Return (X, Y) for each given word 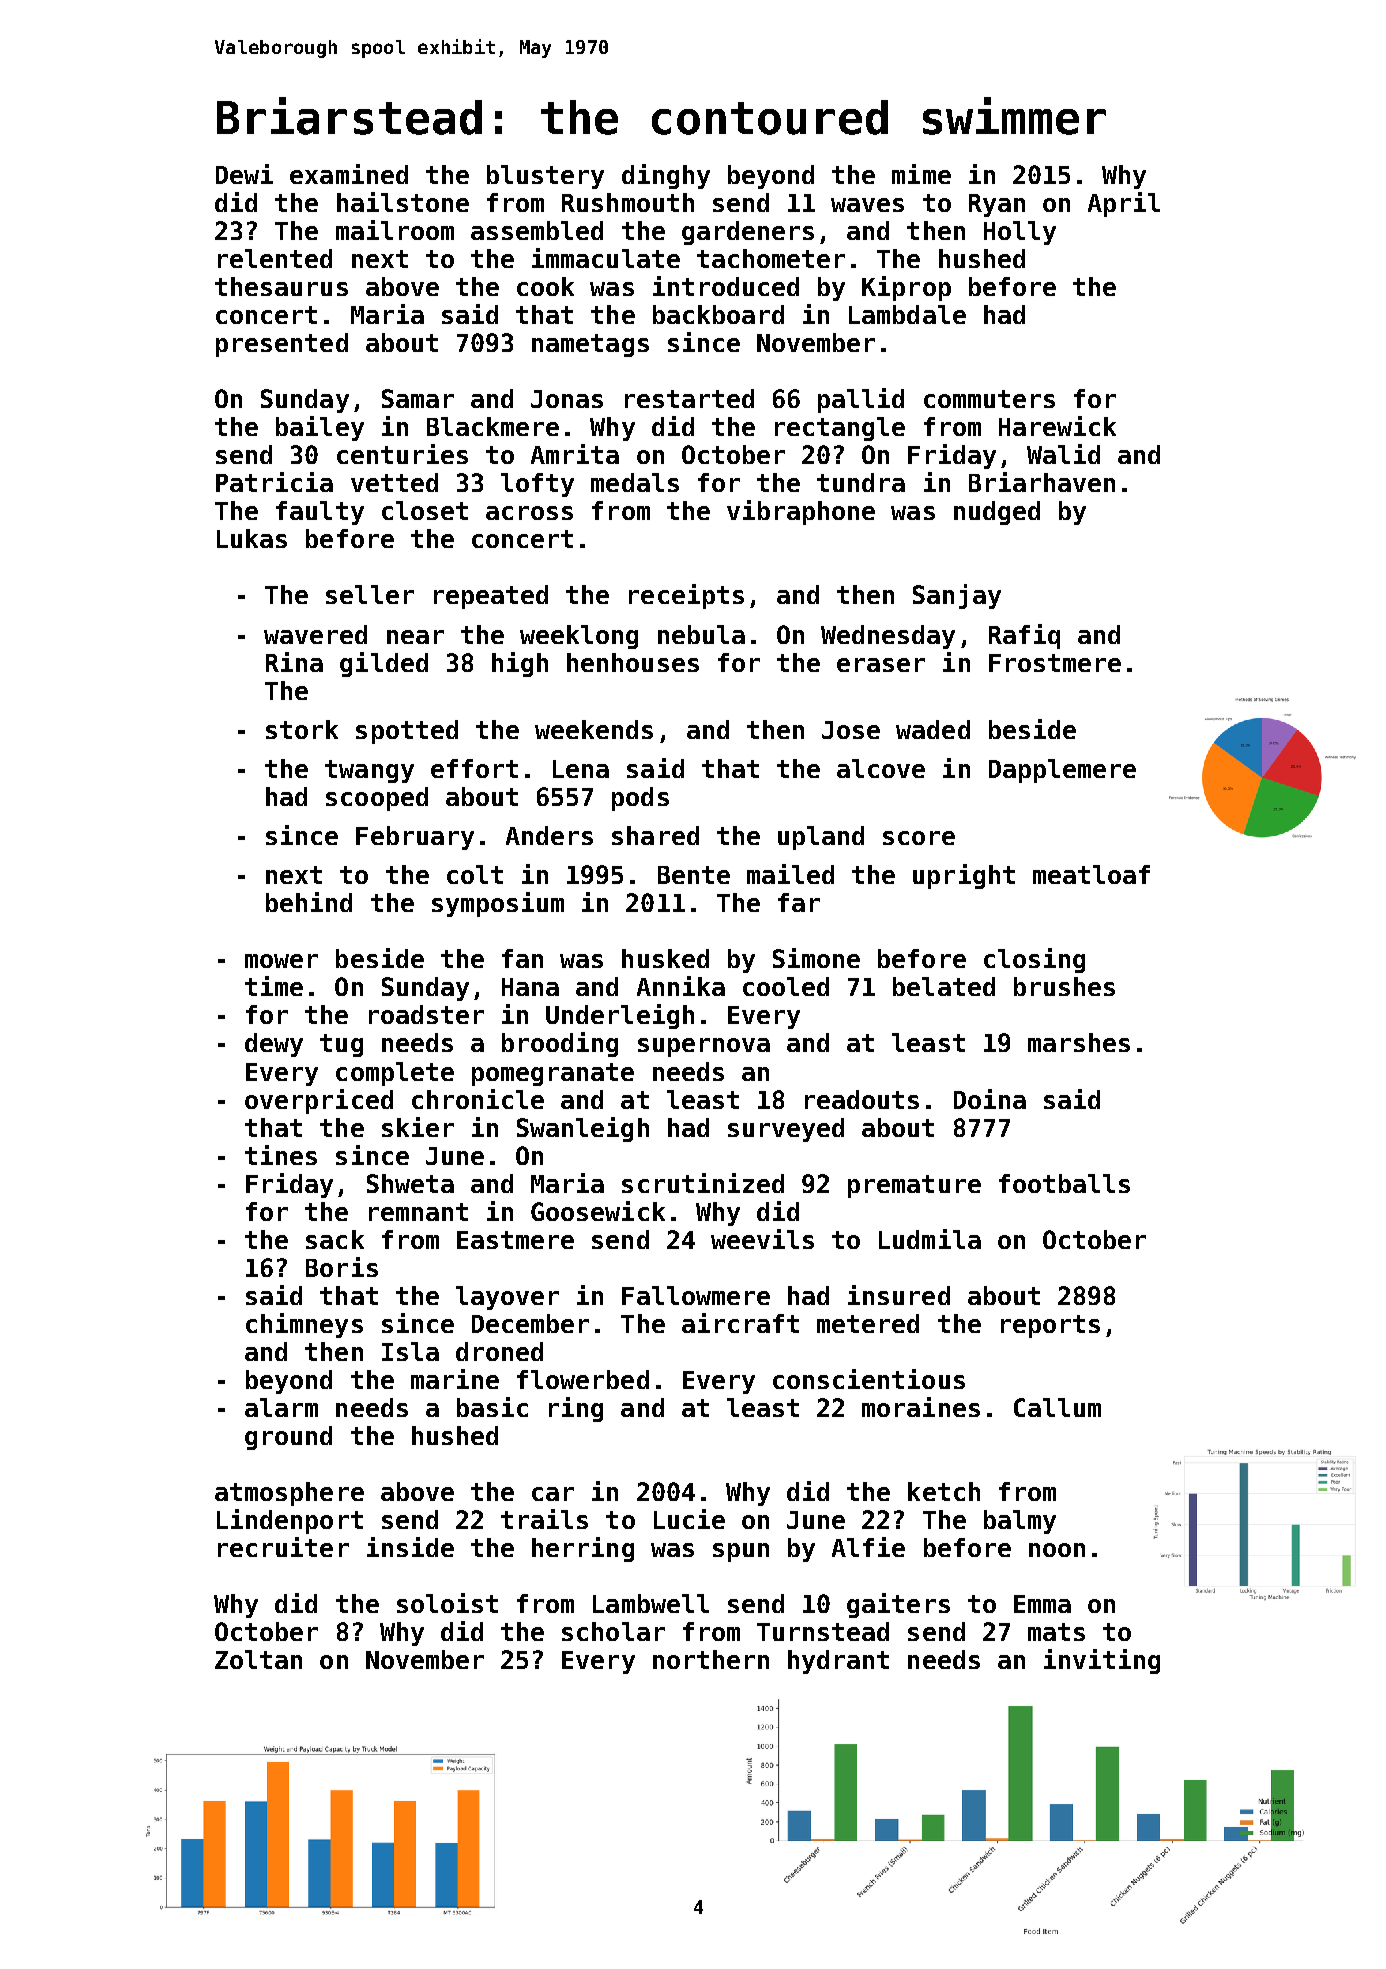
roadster (426, 1014)
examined (349, 174)
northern (711, 1659)
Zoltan (258, 1659)
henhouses (633, 662)
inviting (1102, 1661)
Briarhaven (1042, 482)
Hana (530, 987)
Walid (1063, 454)
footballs (1064, 1183)
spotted (407, 732)
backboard (718, 314)
